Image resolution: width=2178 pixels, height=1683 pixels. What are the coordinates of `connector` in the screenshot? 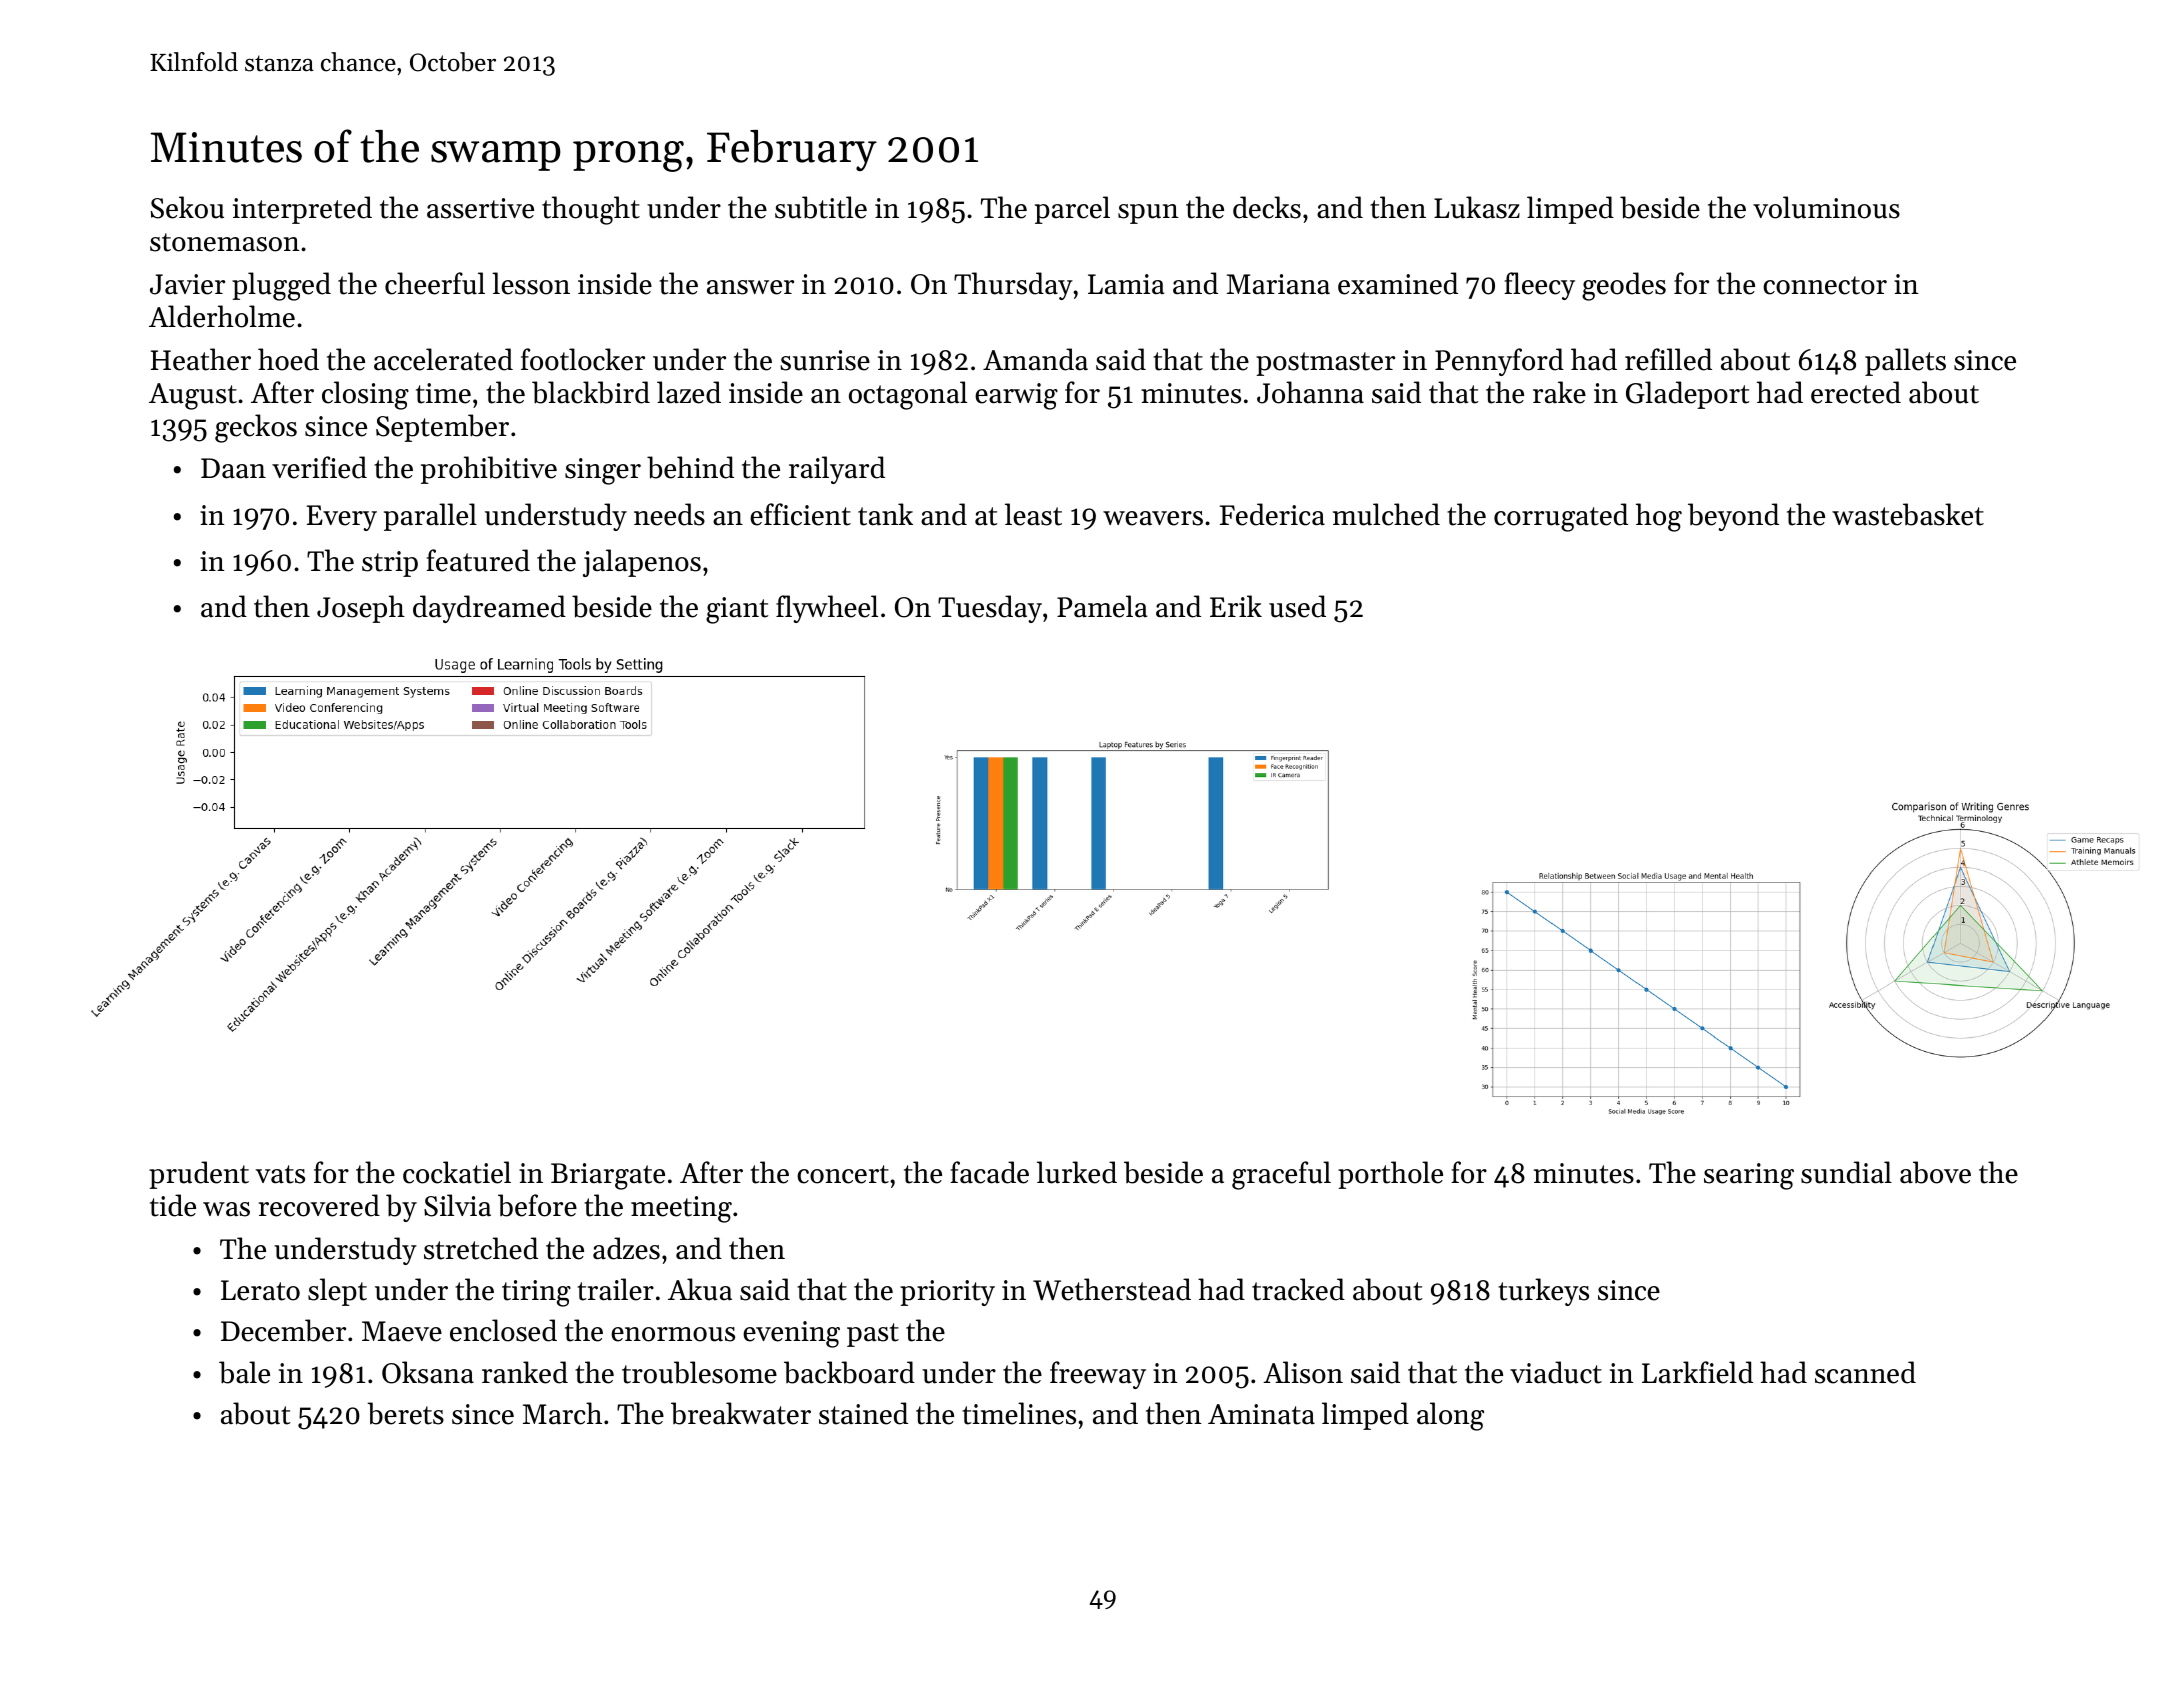 It's located at (1825, 285).
